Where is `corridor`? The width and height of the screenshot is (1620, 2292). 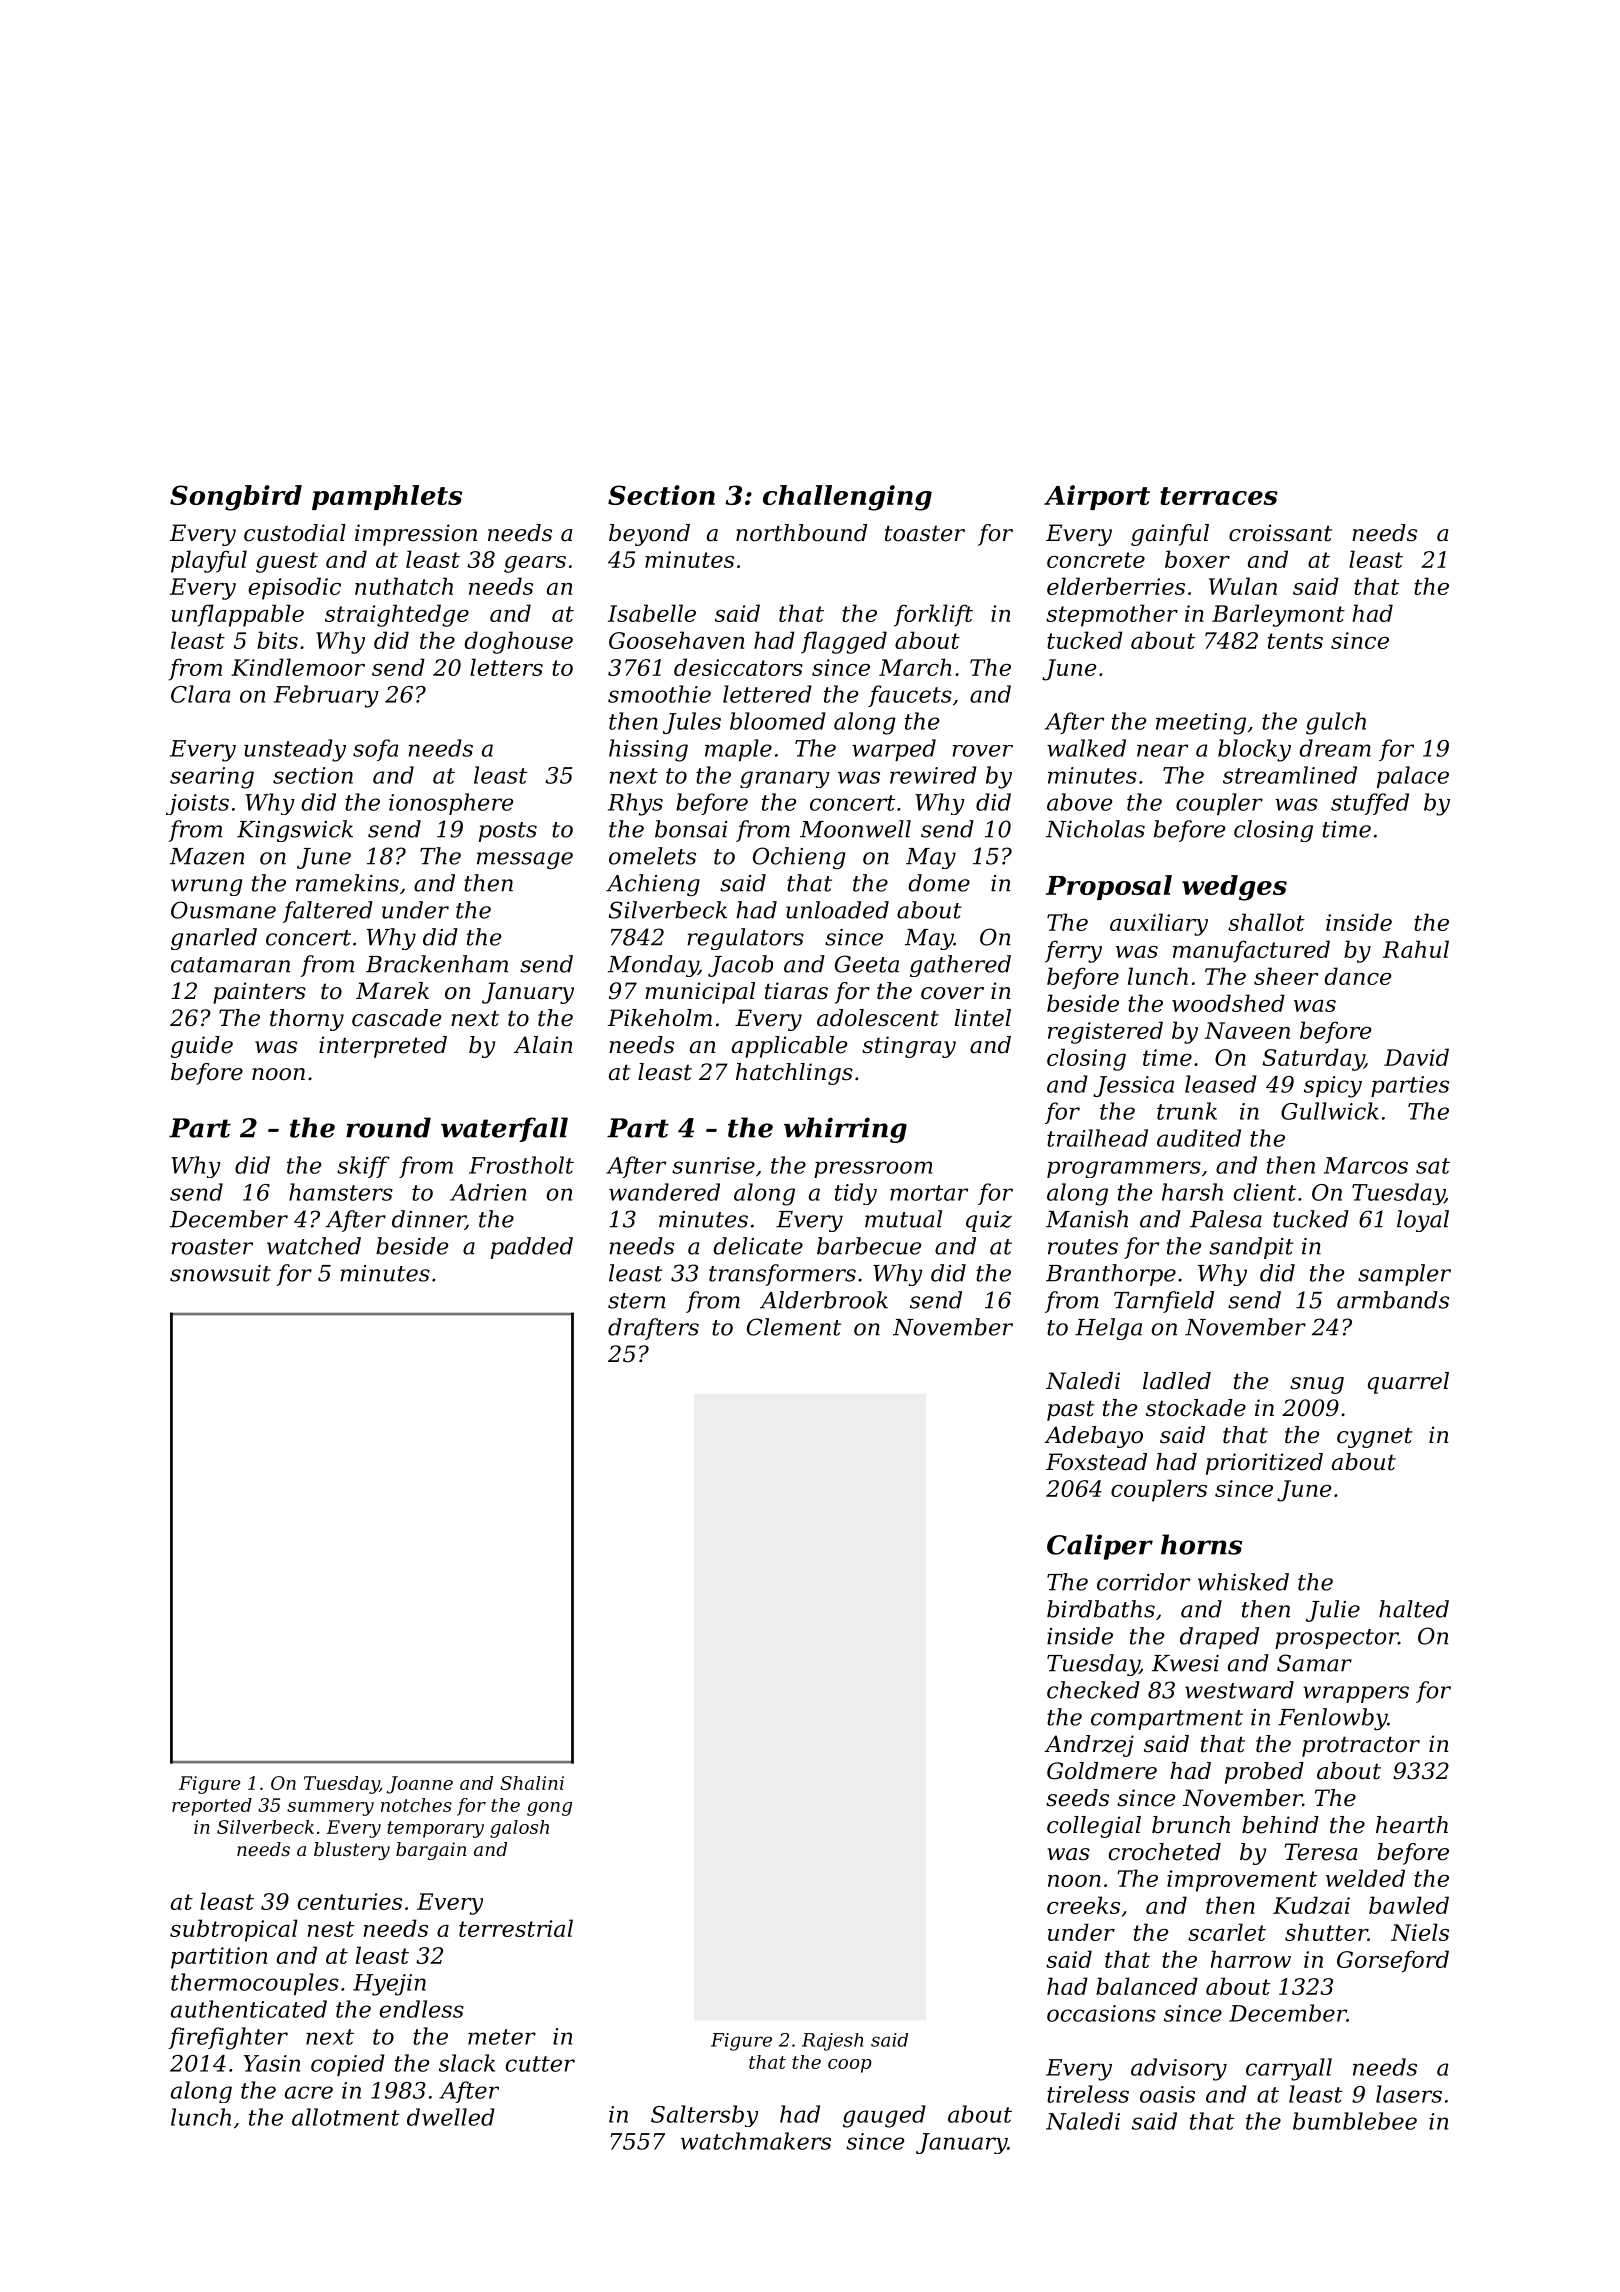
corridor is located at coordinates (1143, 1582).
